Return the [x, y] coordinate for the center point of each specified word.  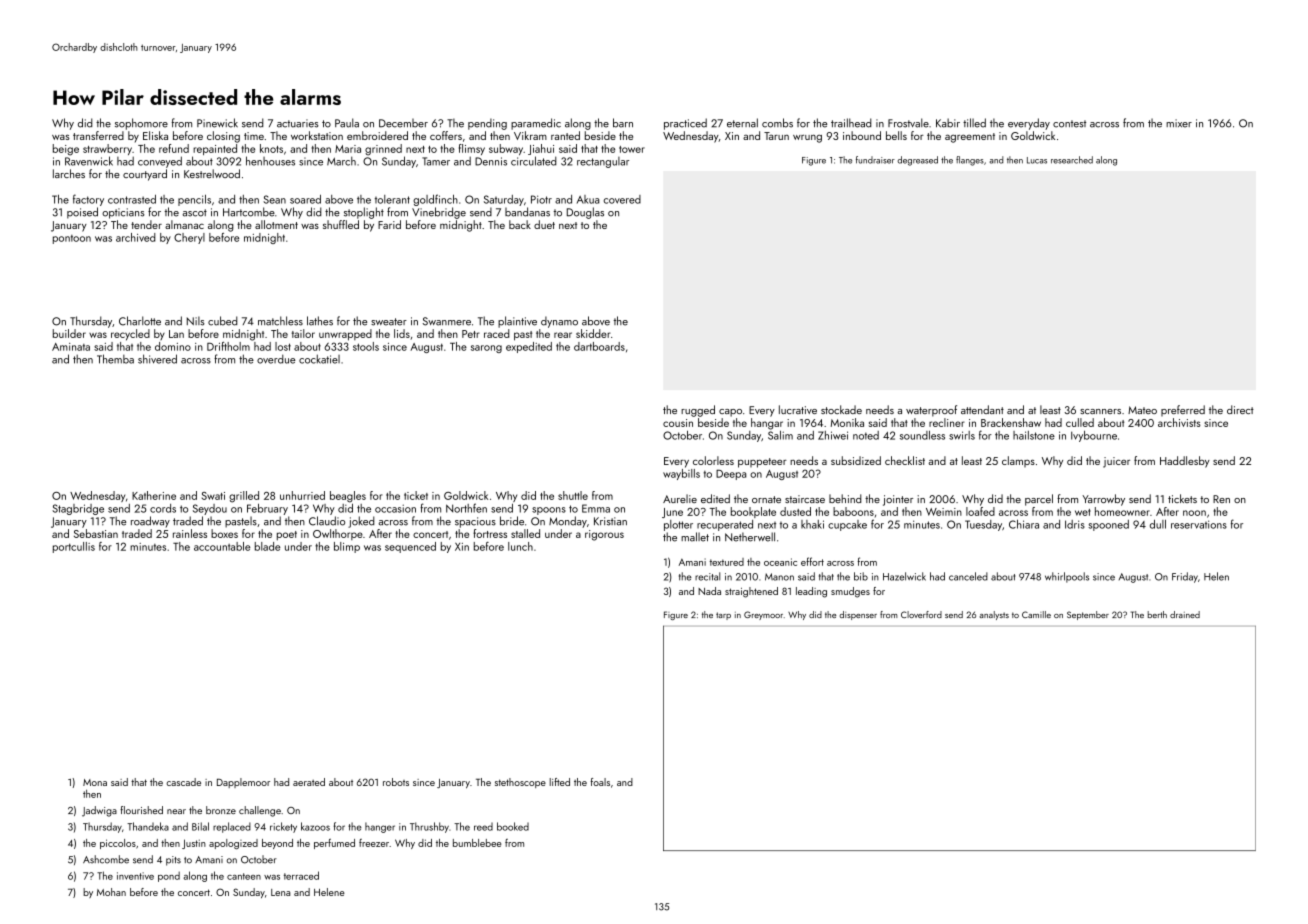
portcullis [74, 547]
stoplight [364, 213]
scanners [1100, 411]
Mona [95, 782]
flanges [970, 161]
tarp [723, 616]
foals [600, 782]
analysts [994, 615]
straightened [751, 592]
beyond [277, 844]
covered [622, 199]
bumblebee [477, 843]
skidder [593, 333]
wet [1083, 512]
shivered [157, 359]
